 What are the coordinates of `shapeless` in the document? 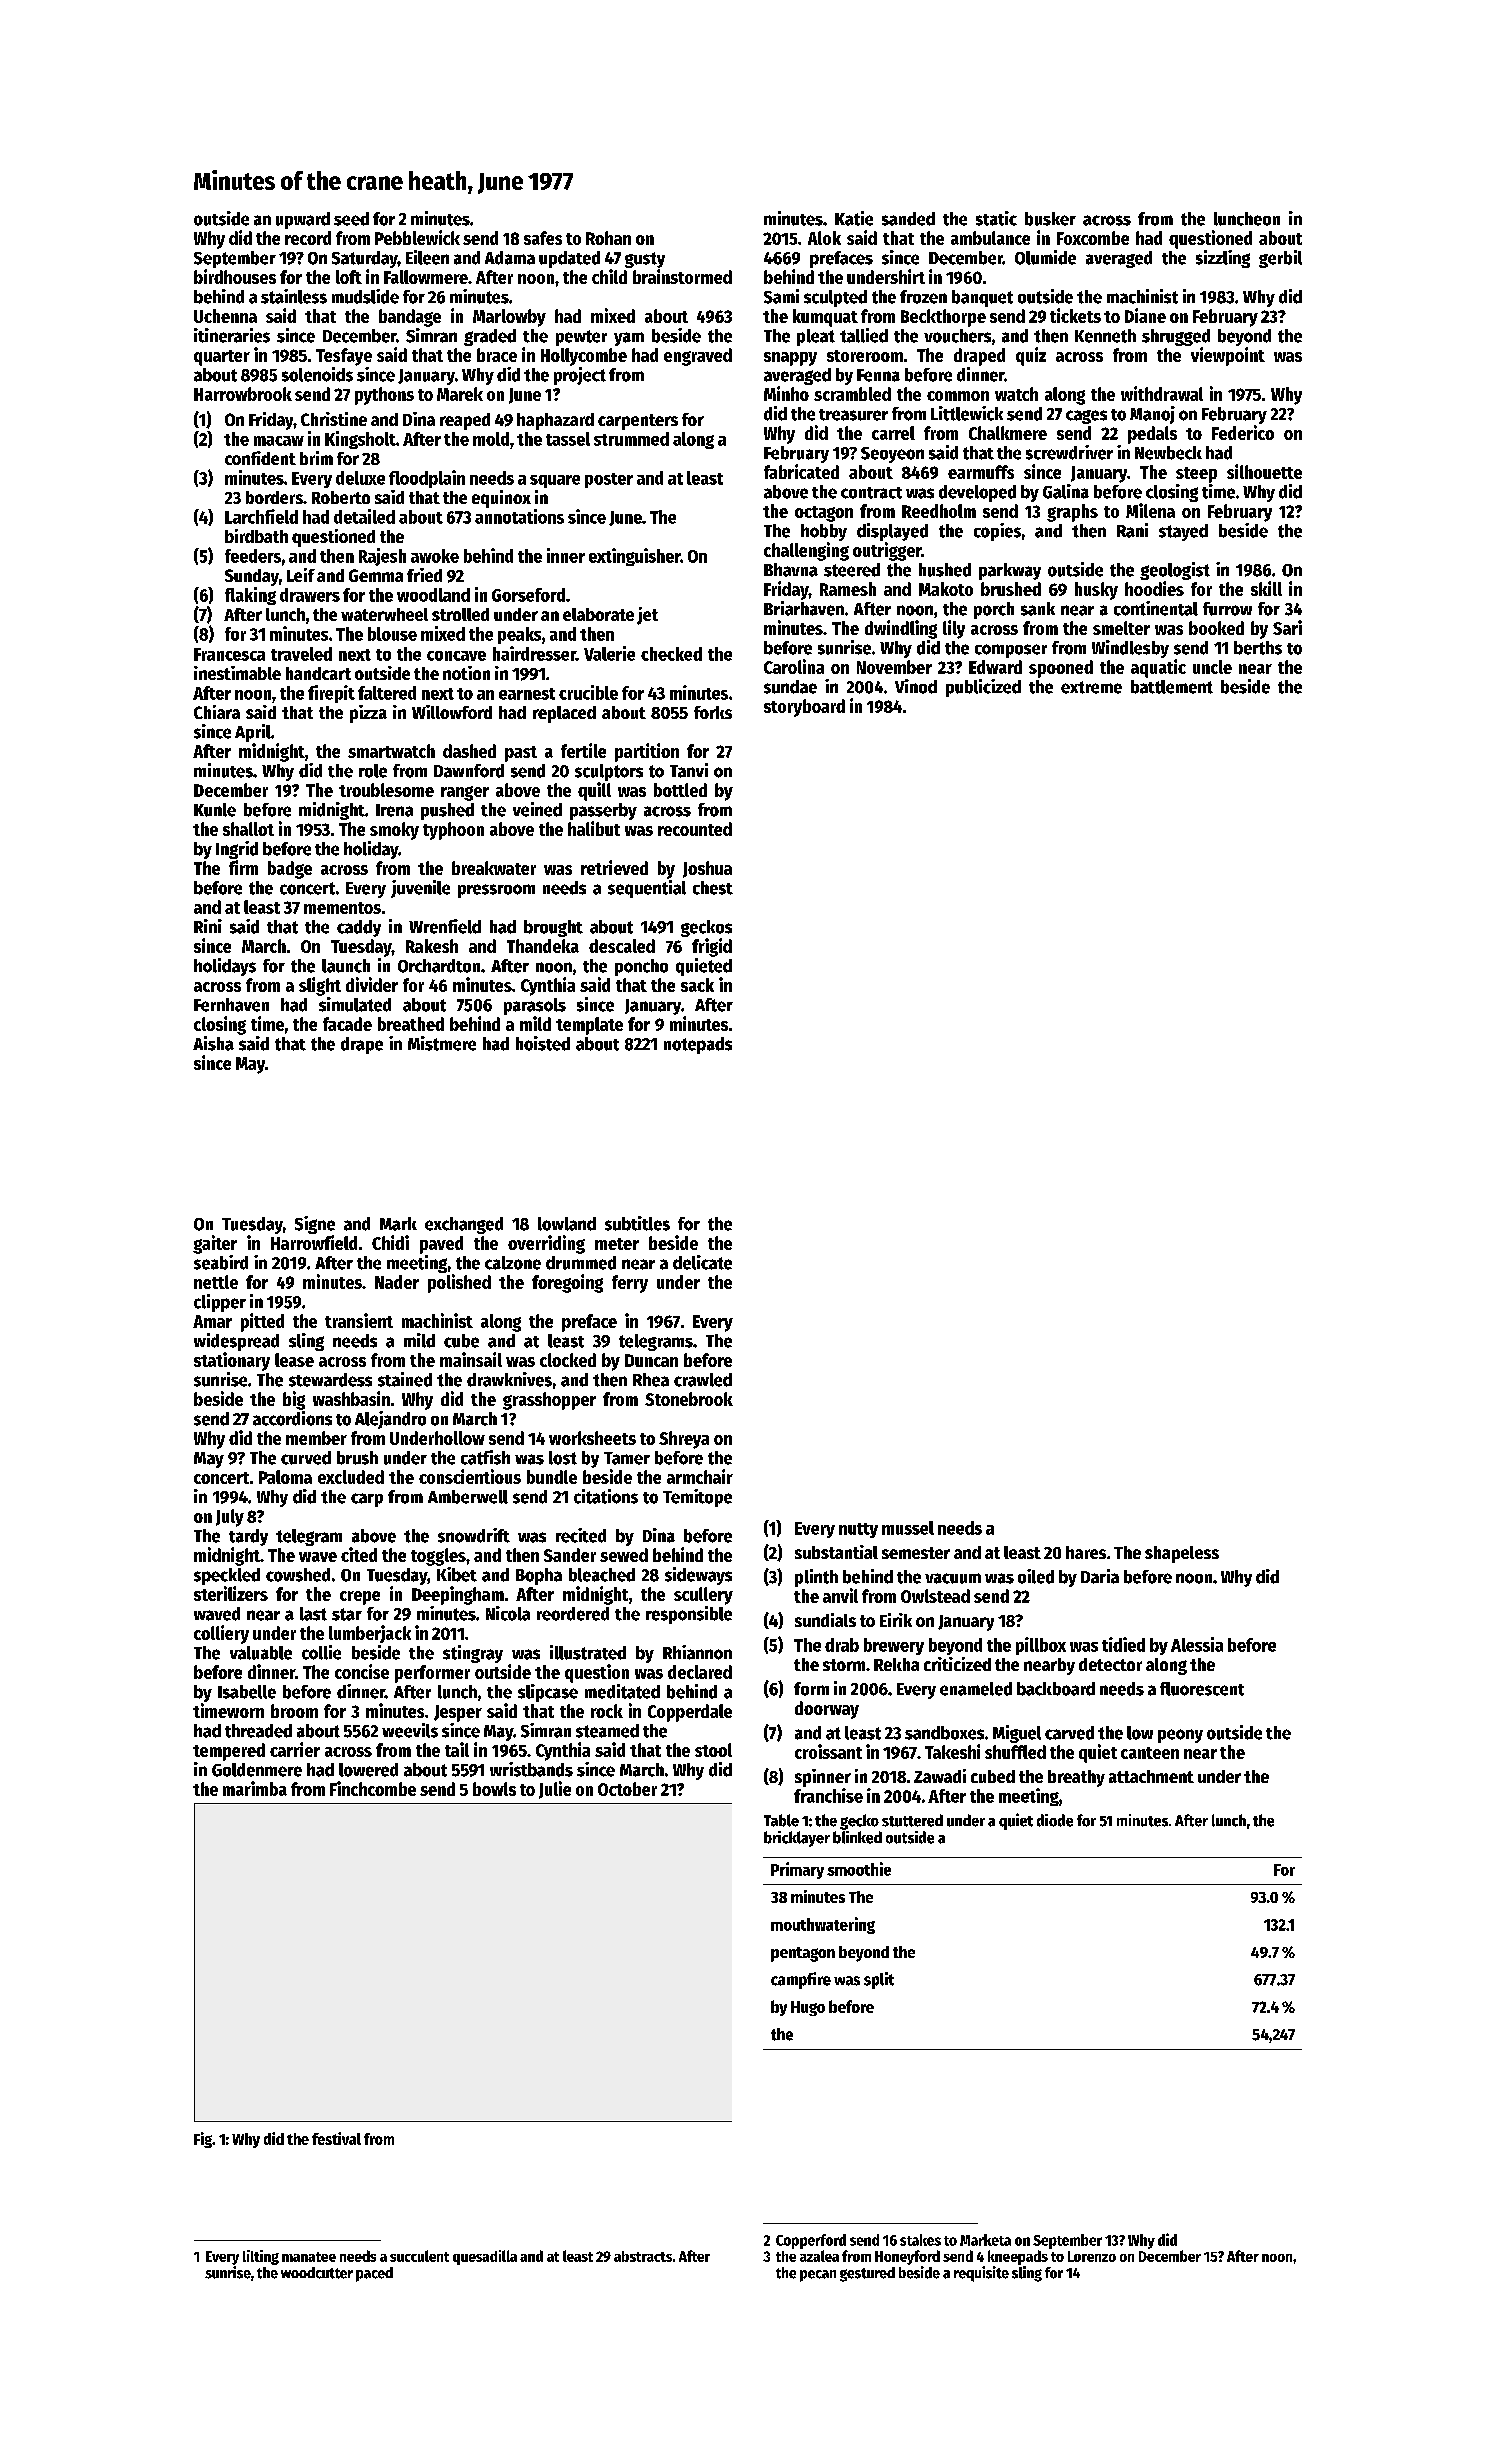 It's located at (1182, 1554).
